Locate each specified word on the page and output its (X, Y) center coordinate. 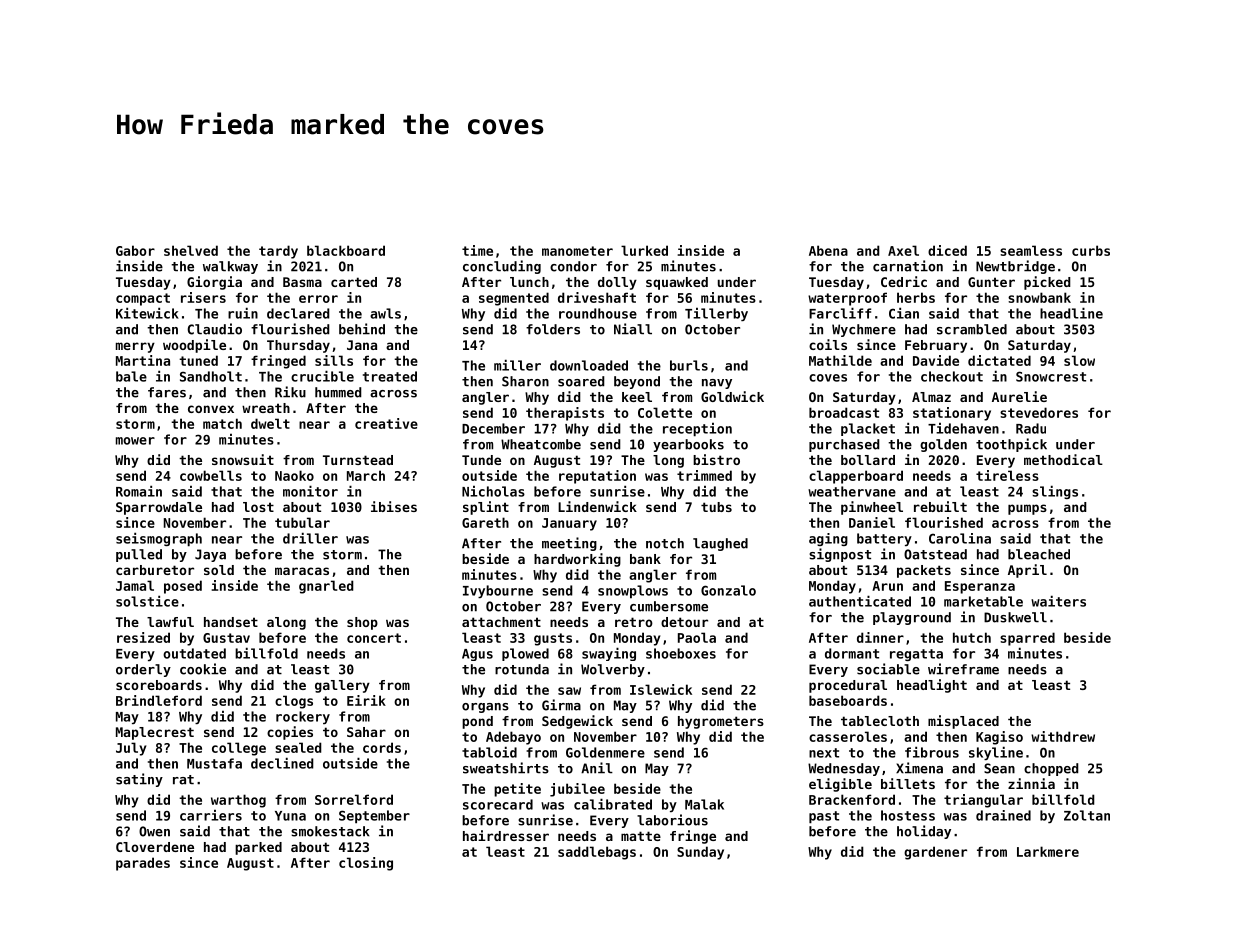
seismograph (159, 539)
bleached (1039, 554)
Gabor (135, 250)
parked (258, 848)
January (569, 524)
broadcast (844, 412)
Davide (936, 360)
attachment (501, 622)
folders (553, 329)
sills (334, 360)
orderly (143, 670)
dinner (880, 637)
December (493, 428)
